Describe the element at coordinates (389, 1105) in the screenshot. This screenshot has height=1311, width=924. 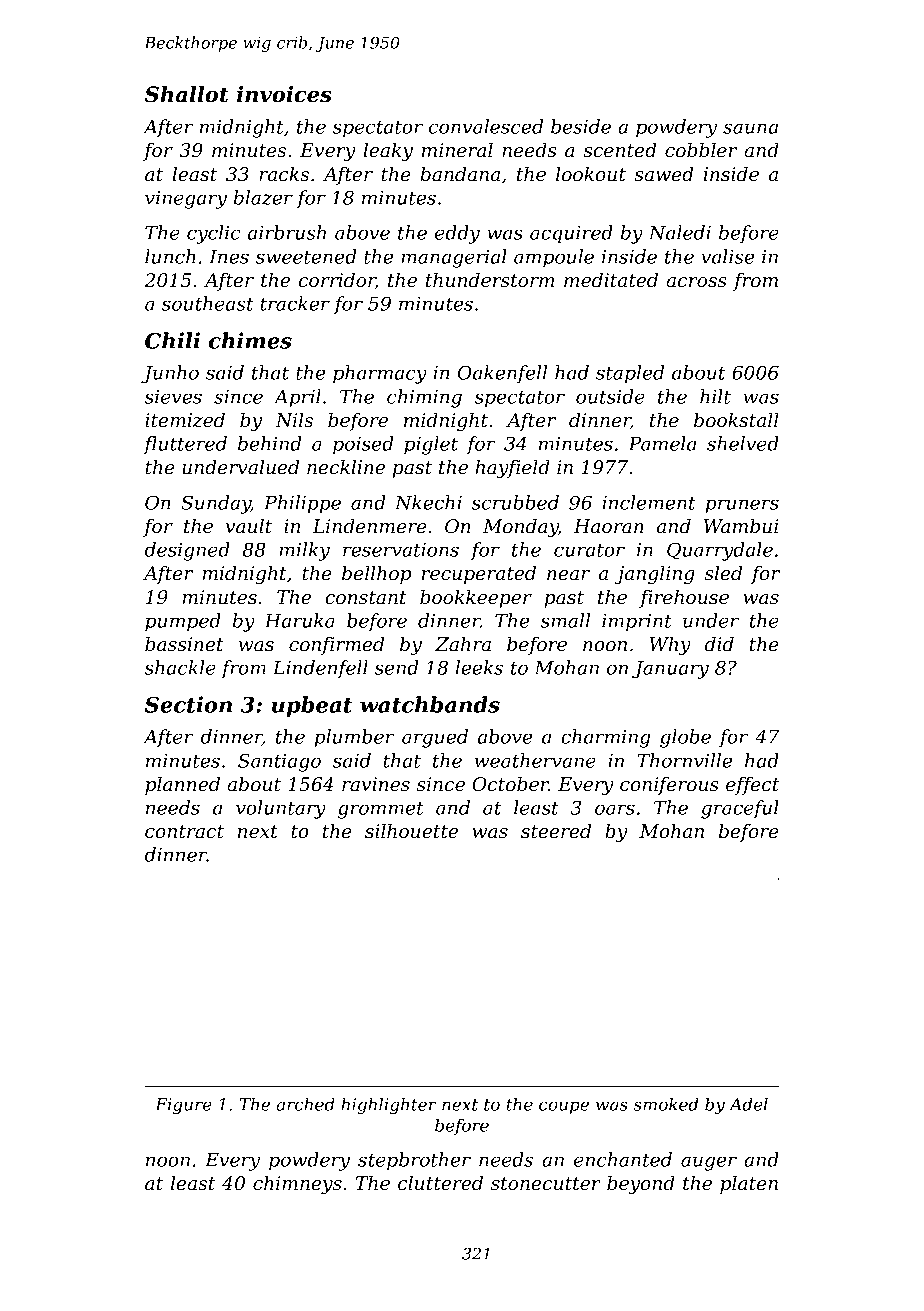
I see `highlighter` at that location.
